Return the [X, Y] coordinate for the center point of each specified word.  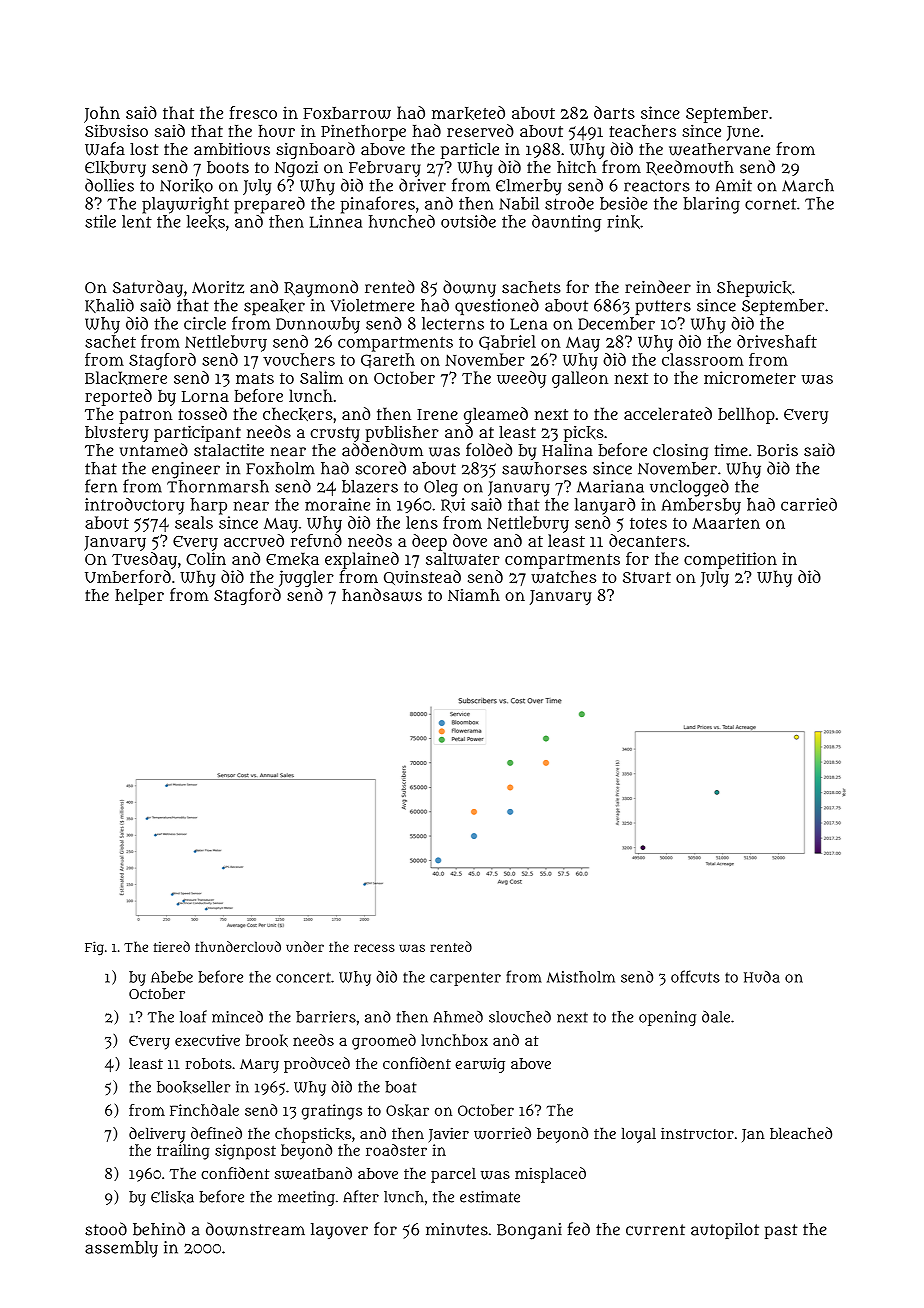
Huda [762, 977]
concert [303, 977]
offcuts [695, 976]
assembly [121, 1249]
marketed [468, 113]
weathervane [719, 149]
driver [422, 185]
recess [374, 948]
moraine [337, 504]
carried [809, 504]
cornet [771, 204]
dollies [109, 185]
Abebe [172, 977]
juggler [306, 578]
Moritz [218, 287]
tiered [172, 946]
